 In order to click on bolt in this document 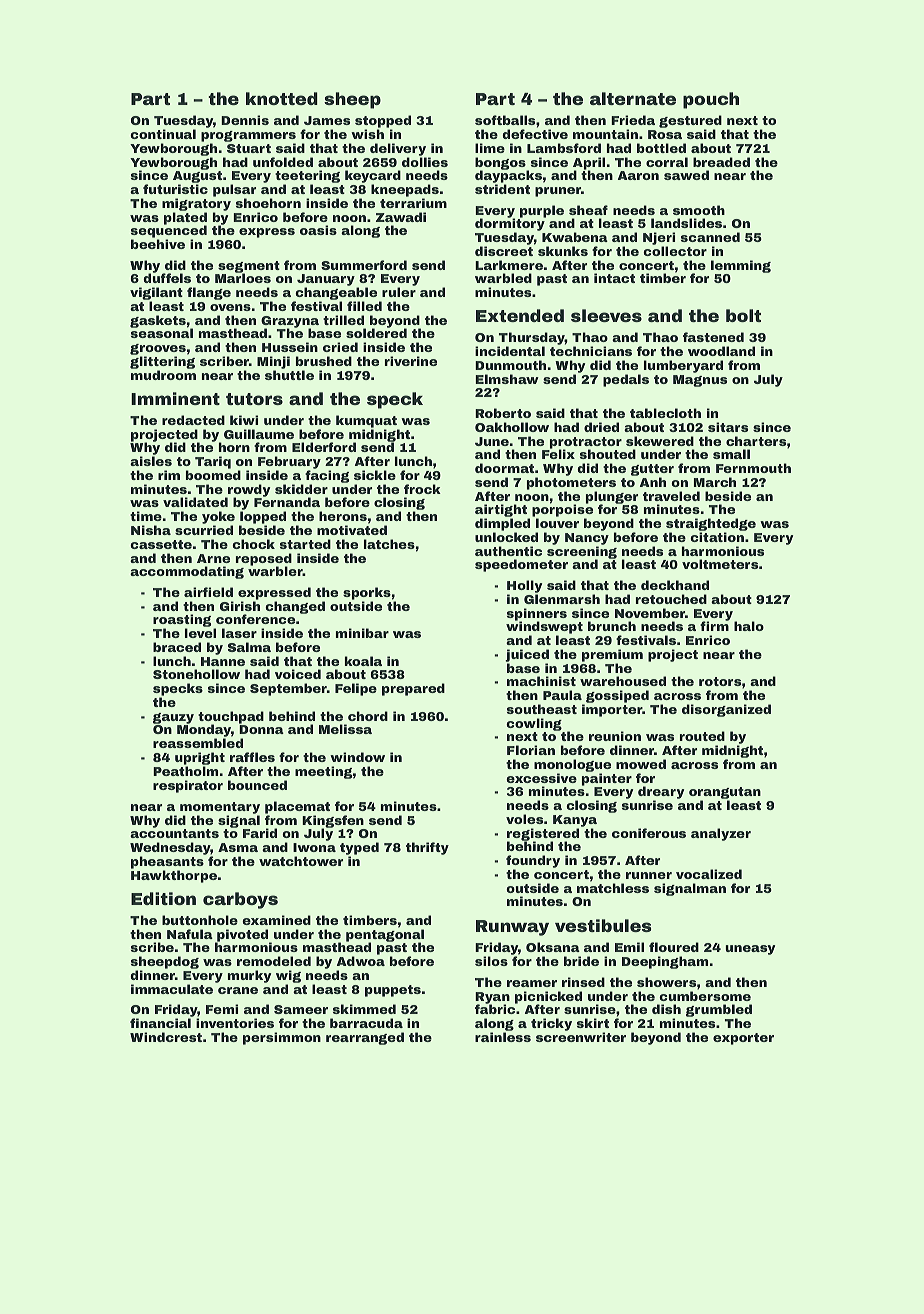, I will do `click(743, 315)`.
